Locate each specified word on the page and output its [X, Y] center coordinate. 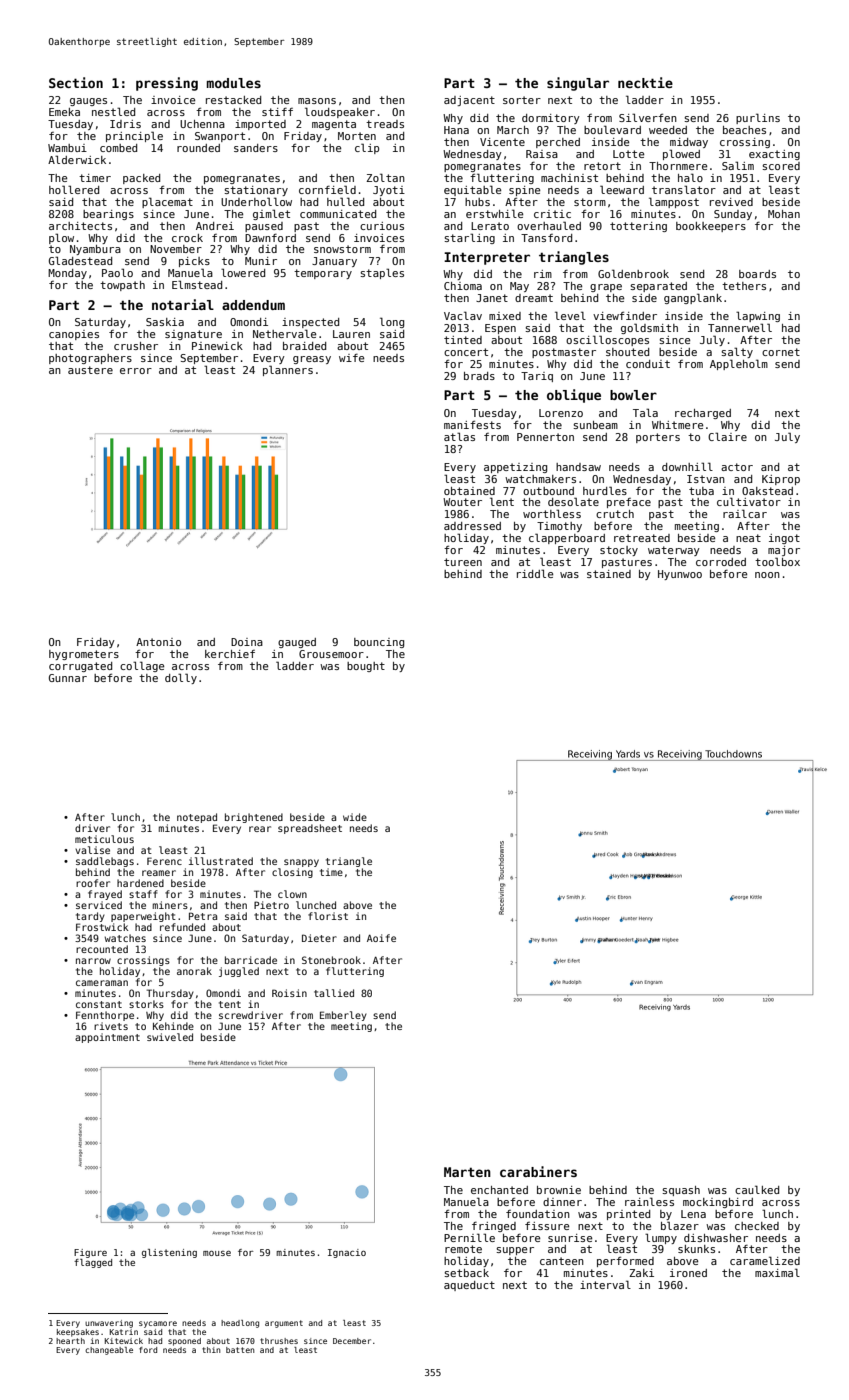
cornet [781, 352]
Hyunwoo [680, 575]
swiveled [170, 1037]
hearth [70, 1341]
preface [629, 503]
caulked [757, 1189]
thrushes [279, 1341]
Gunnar [68, 678]
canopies [74, 335]
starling [469, 238]
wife [352, 358]
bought [366, 667]
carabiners [538, 1171]
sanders [256, 148]
